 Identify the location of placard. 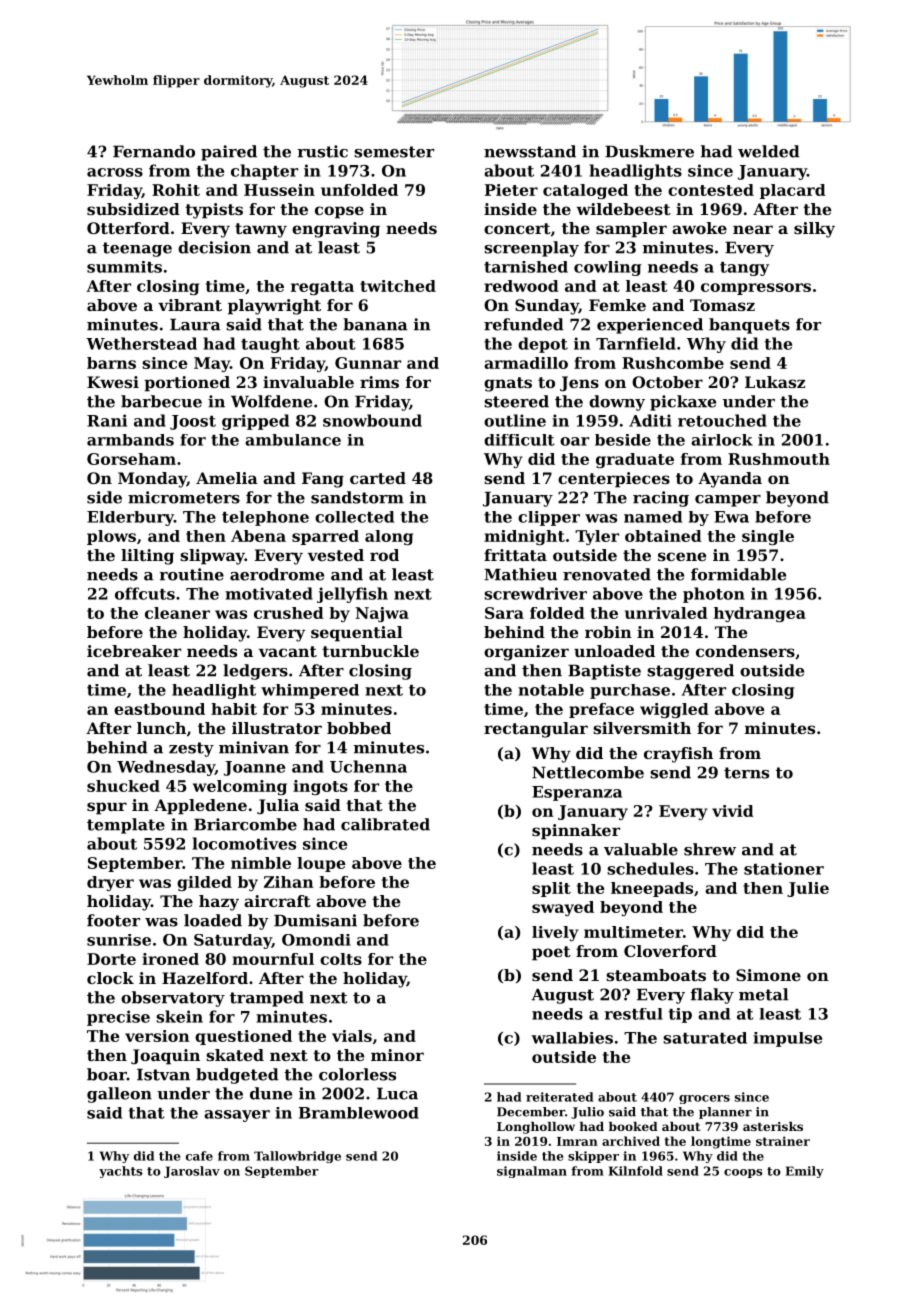
(793, 191).
